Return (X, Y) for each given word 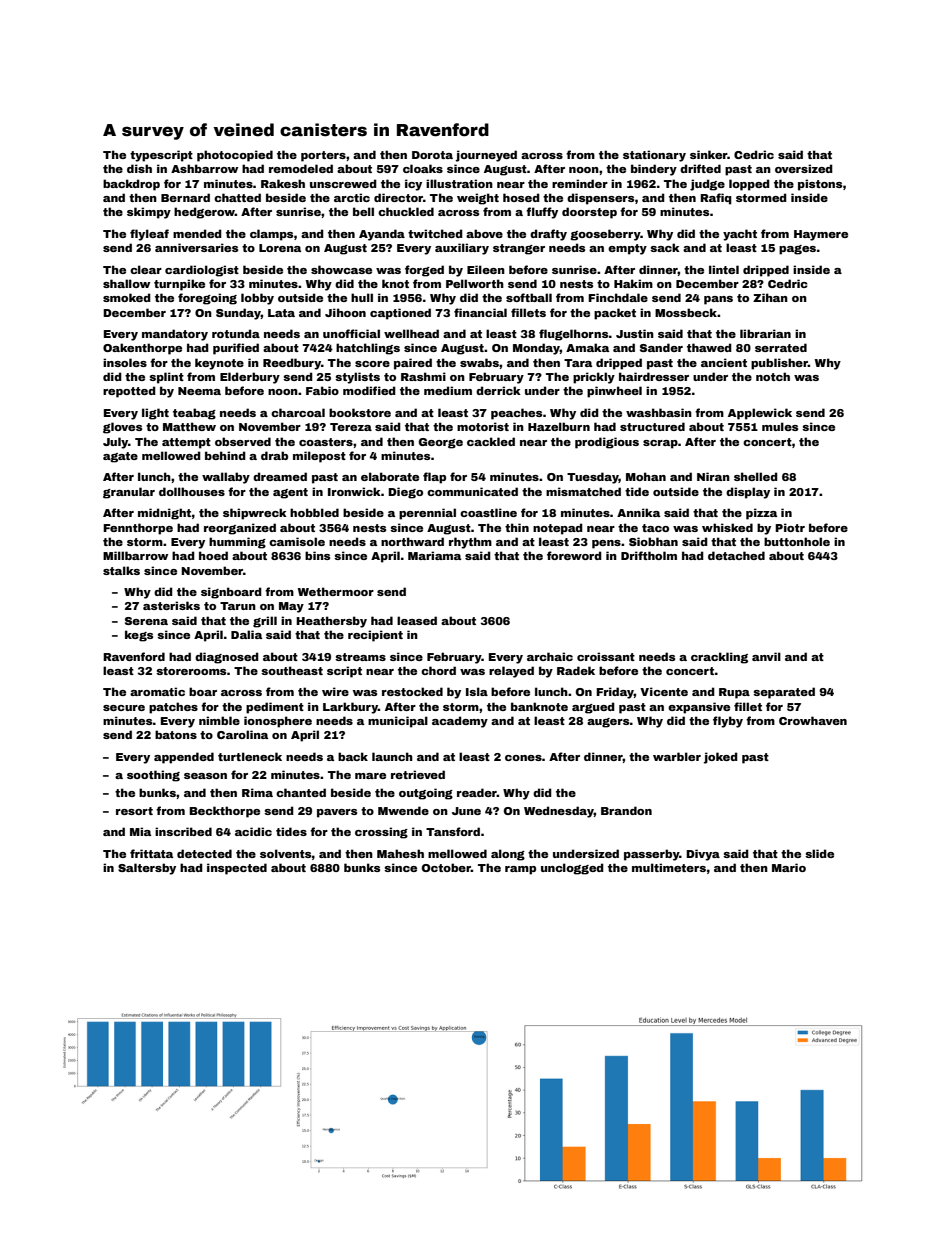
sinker (709, 154)
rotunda (236, 333)
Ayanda (382, 235)
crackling (719, 658)
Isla (477, 691)
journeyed (486, 156)
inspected (237, 869)
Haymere (821, 235)
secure (124, 708)
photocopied (235, 156)
